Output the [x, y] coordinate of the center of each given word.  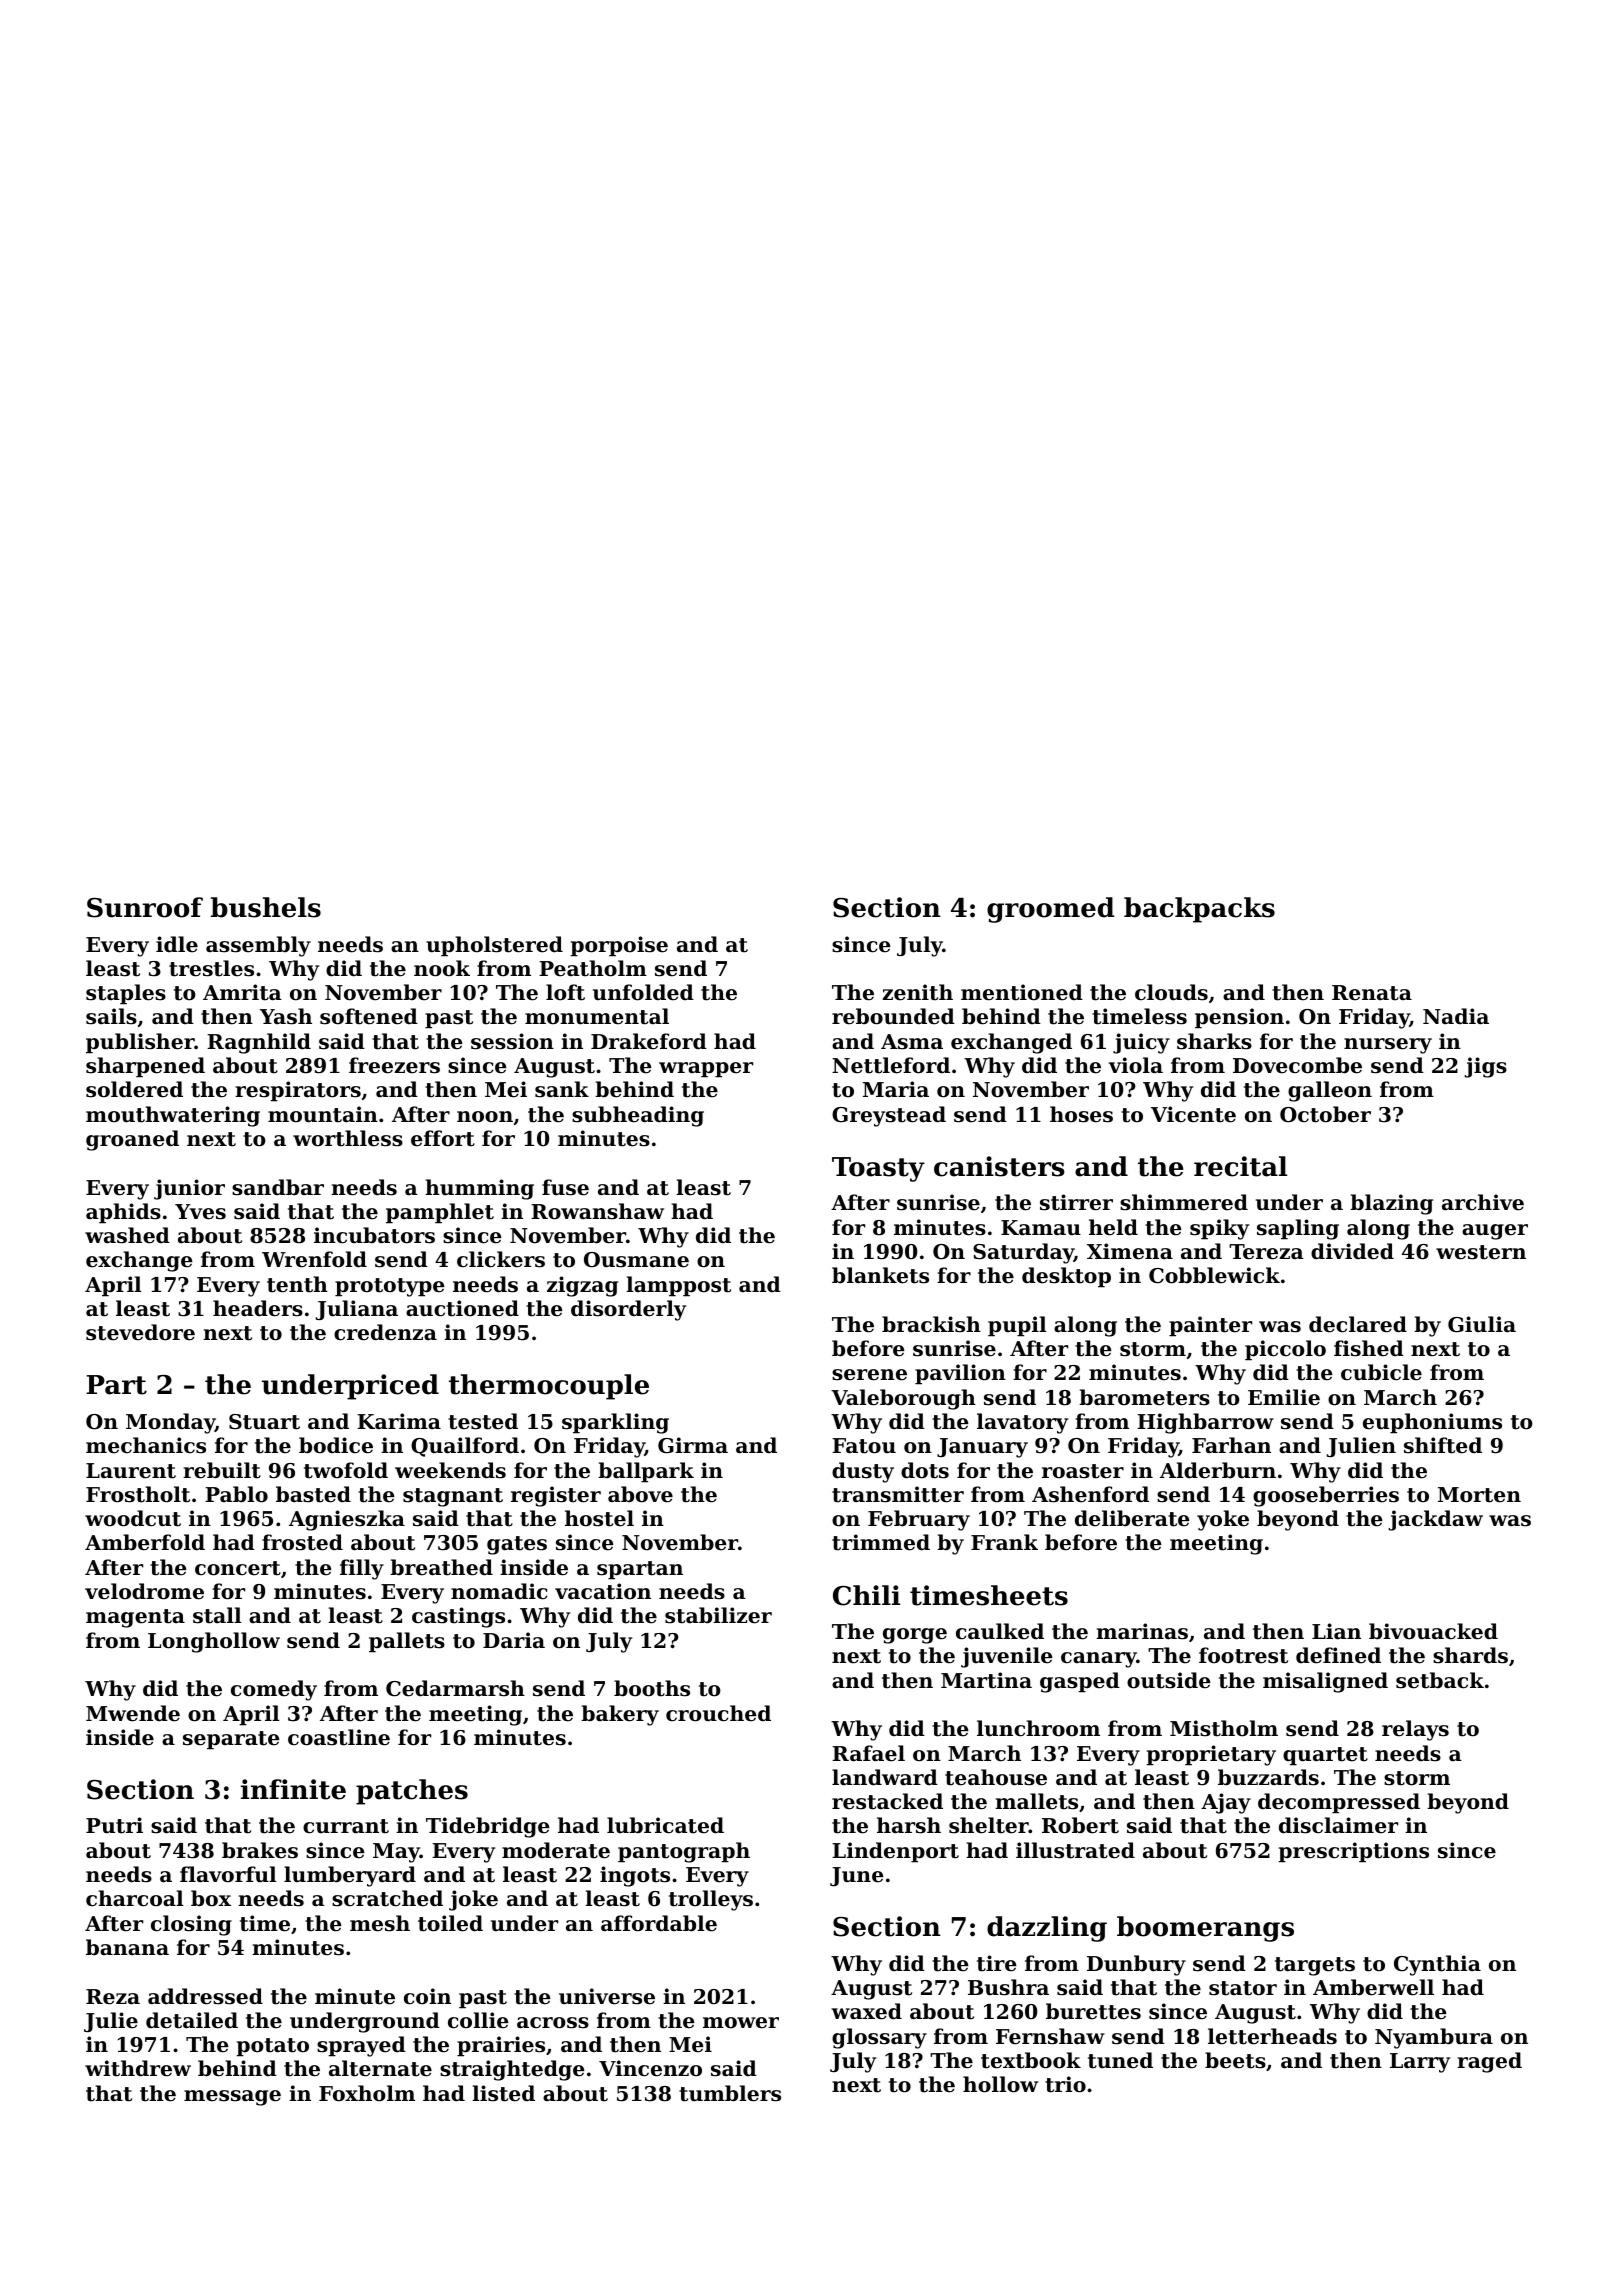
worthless [348, 1138]
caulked [1000, 1631]
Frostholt [138, 1494]
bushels [266, 907]
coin [427, 1996]
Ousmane [636, 1260]
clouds [1171, 992]
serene [869, 1375]
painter [1210, 1326]
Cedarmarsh [455, 1688]
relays [1415, 1730]
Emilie [1284, 1397]
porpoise [619, 946]
